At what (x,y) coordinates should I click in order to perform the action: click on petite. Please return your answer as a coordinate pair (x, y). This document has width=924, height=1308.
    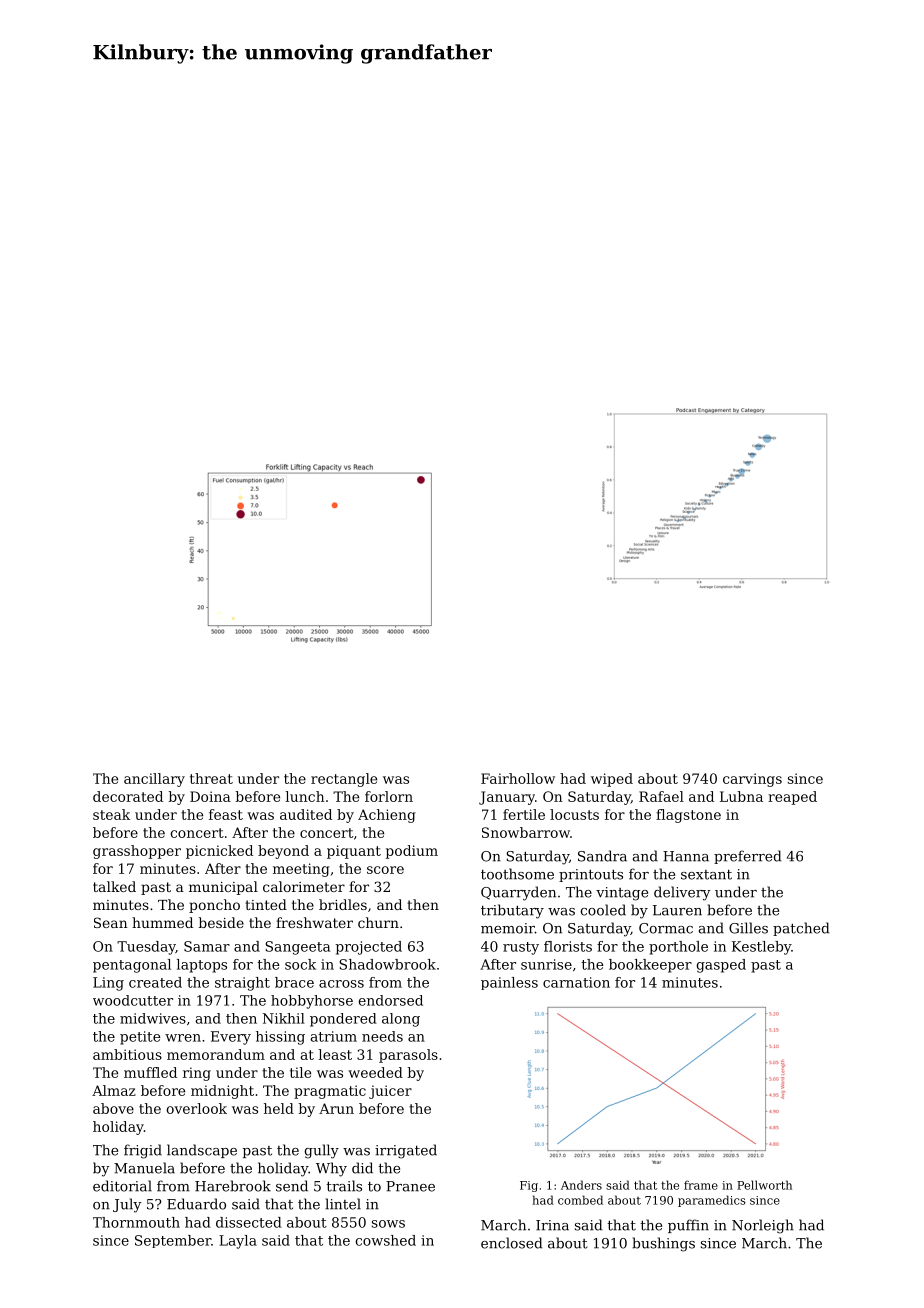
    Looking at the image, I should click on (140, 1038).
